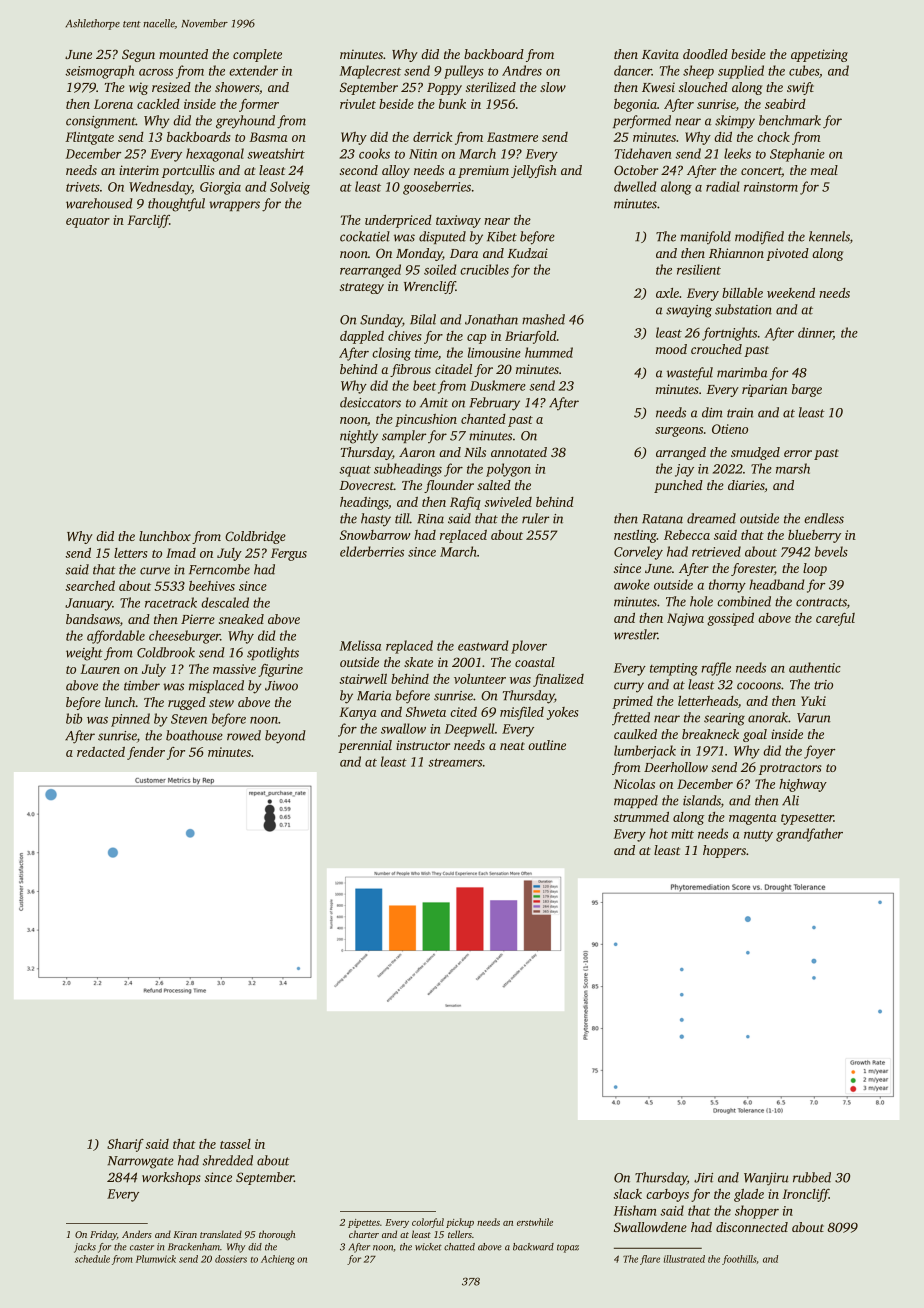 The height and width of the screenshot is (1308, 924). Describe the element at coordinates (235, 1144) in the screenshot. I see `tassel` at that location.
